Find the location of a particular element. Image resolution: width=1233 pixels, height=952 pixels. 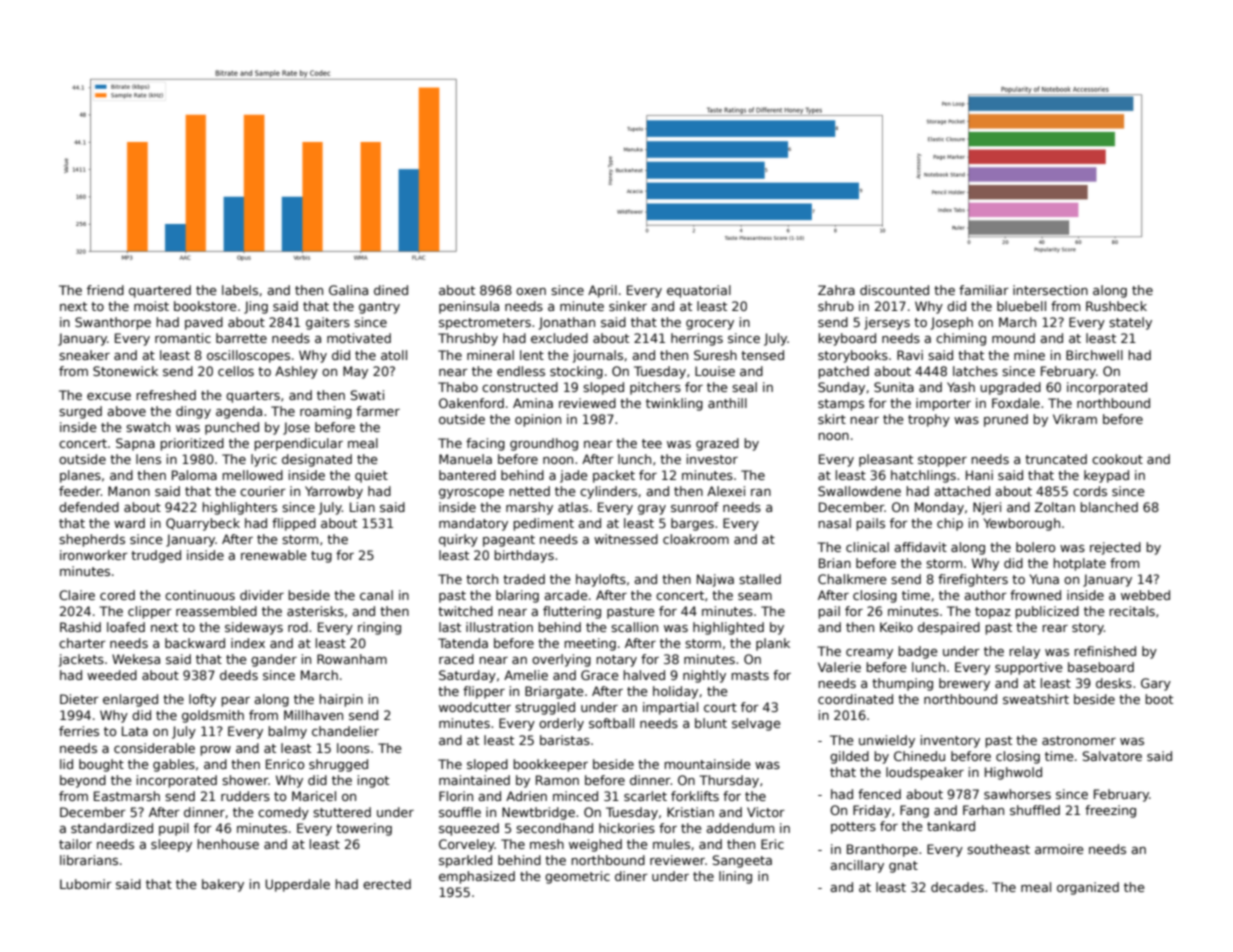

Salvatore is located at coordinates (1112, 756).
